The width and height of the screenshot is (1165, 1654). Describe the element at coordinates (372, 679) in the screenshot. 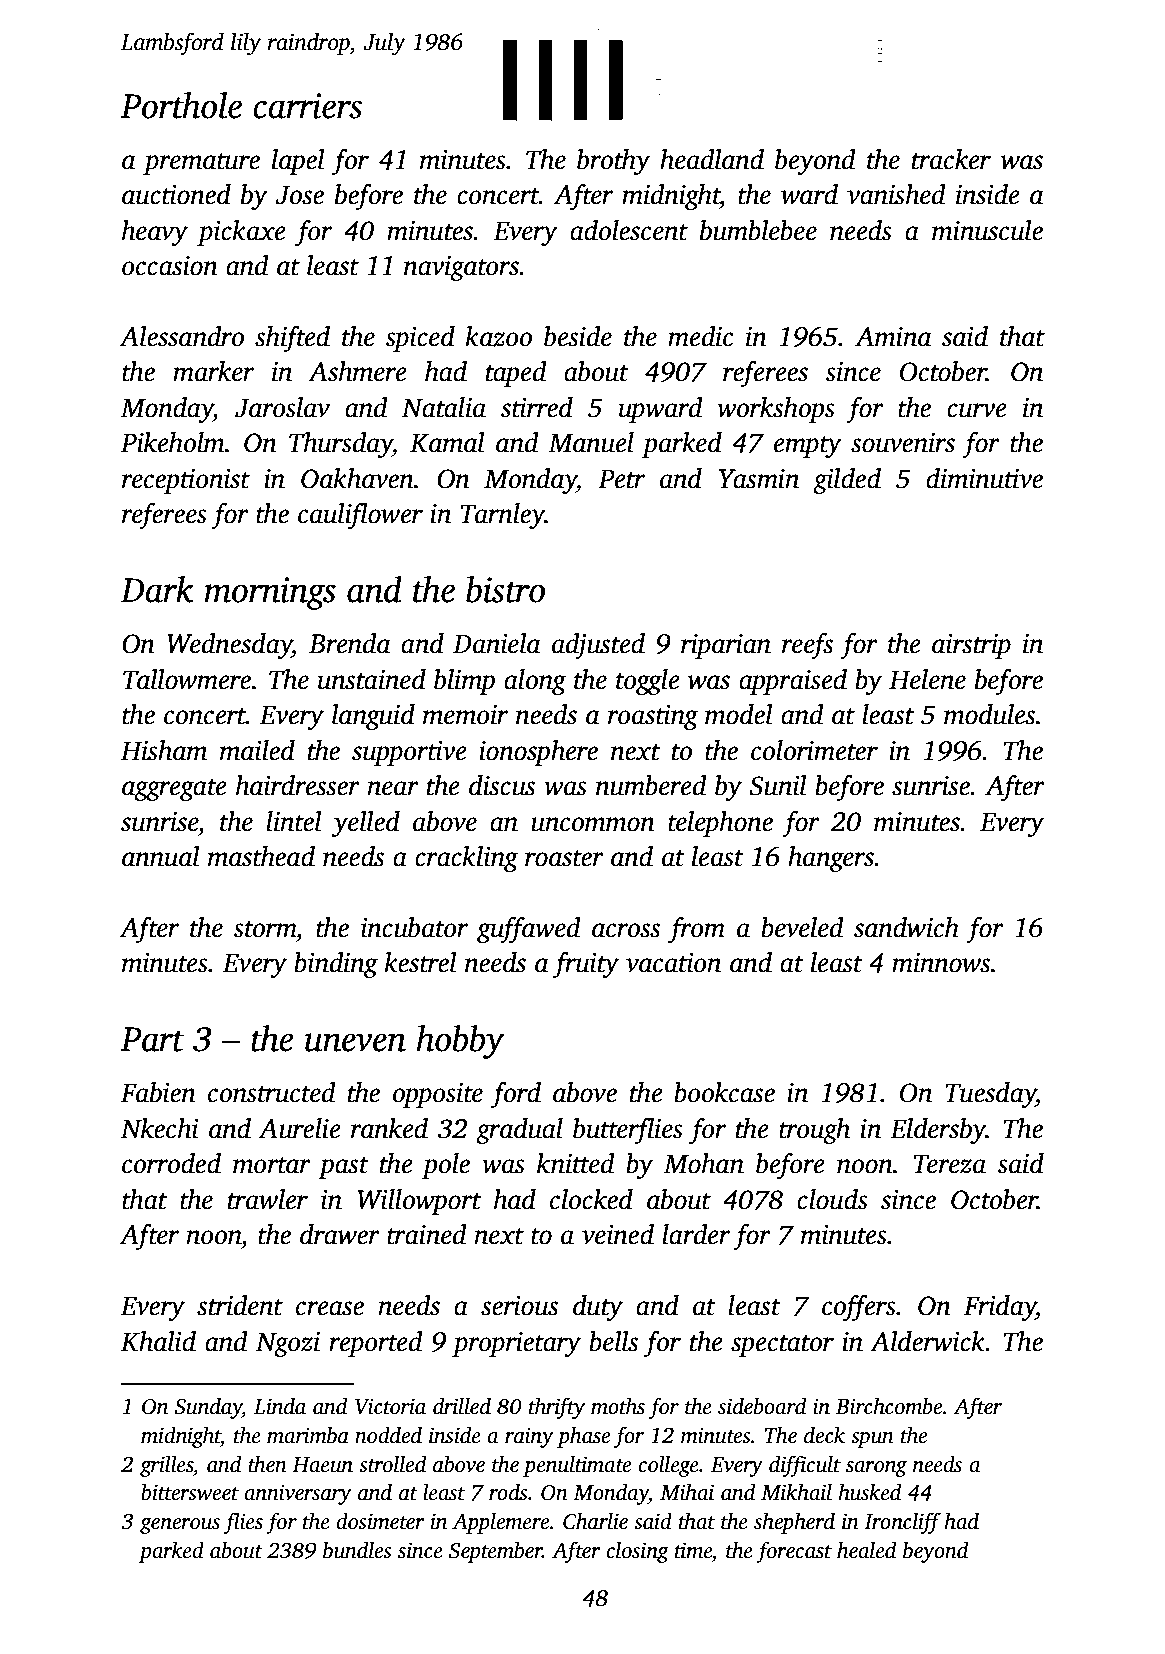

I see `unstained` at that location.
